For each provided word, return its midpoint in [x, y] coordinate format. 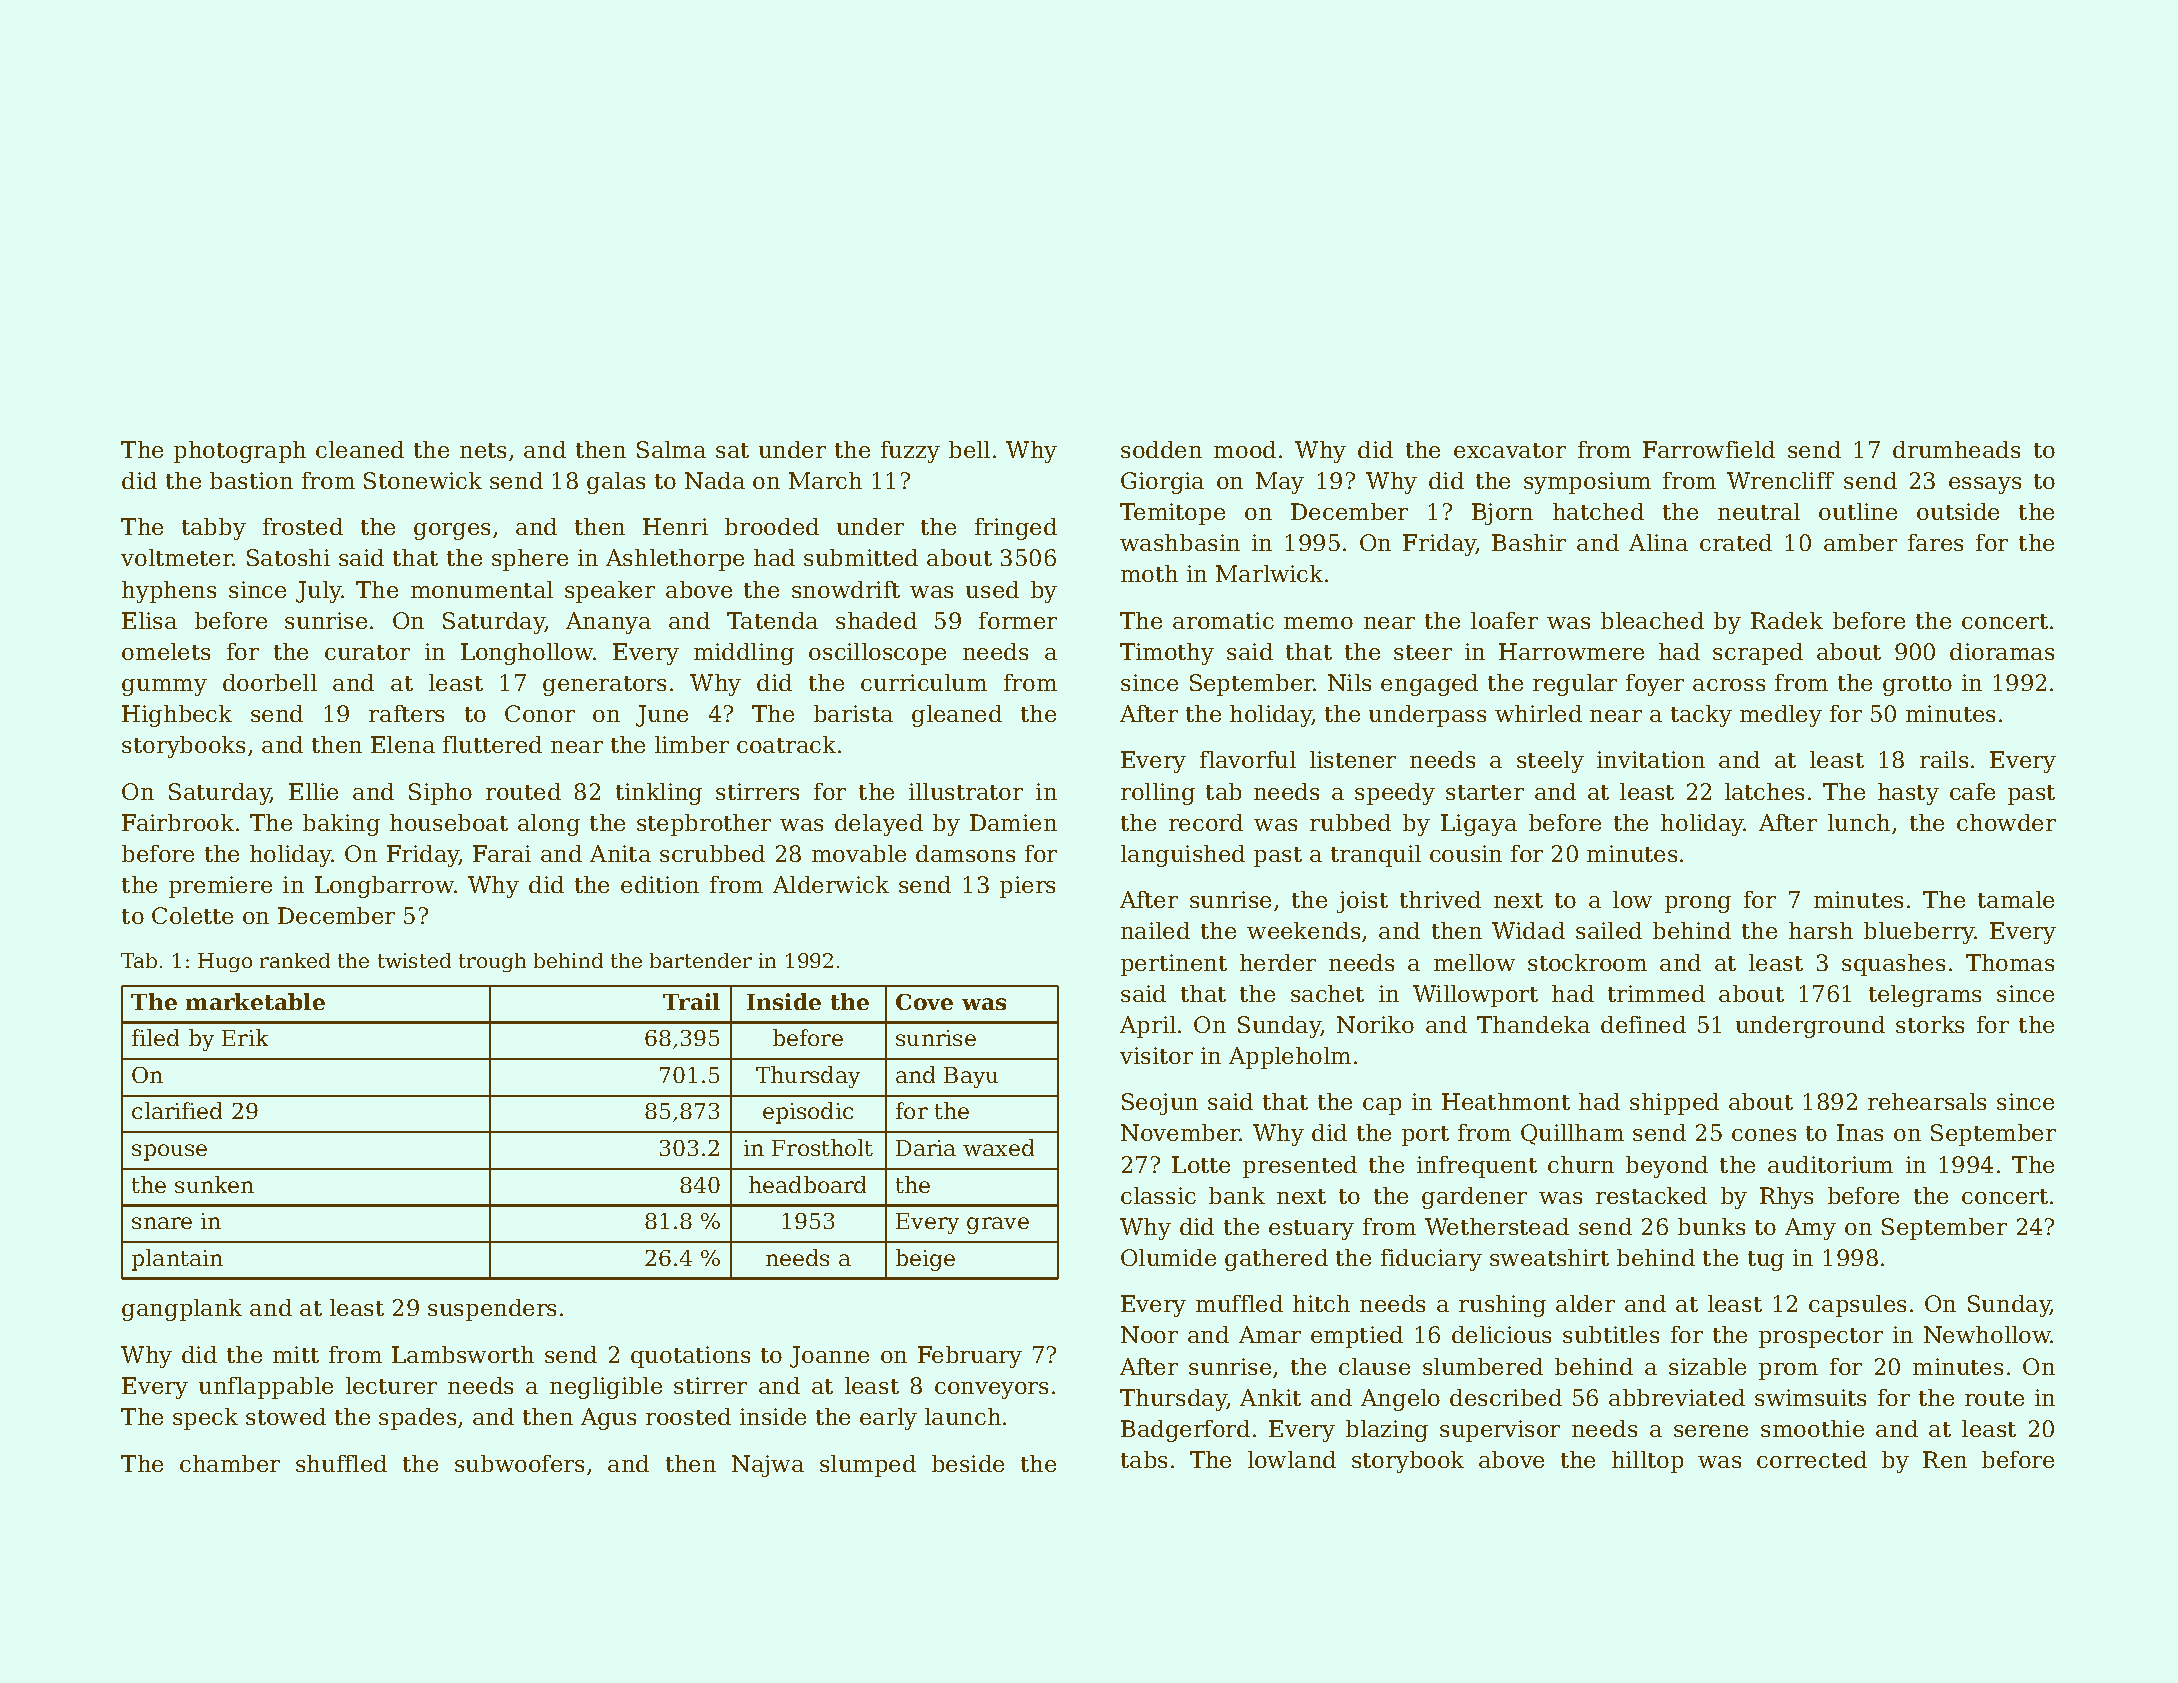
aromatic [1223, 620]
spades [417, 1419]
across [1729, 685]
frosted [303, 526]
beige [925, 1260]
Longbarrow [384, 887]
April [1148, 1027]
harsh [1821, 930]
